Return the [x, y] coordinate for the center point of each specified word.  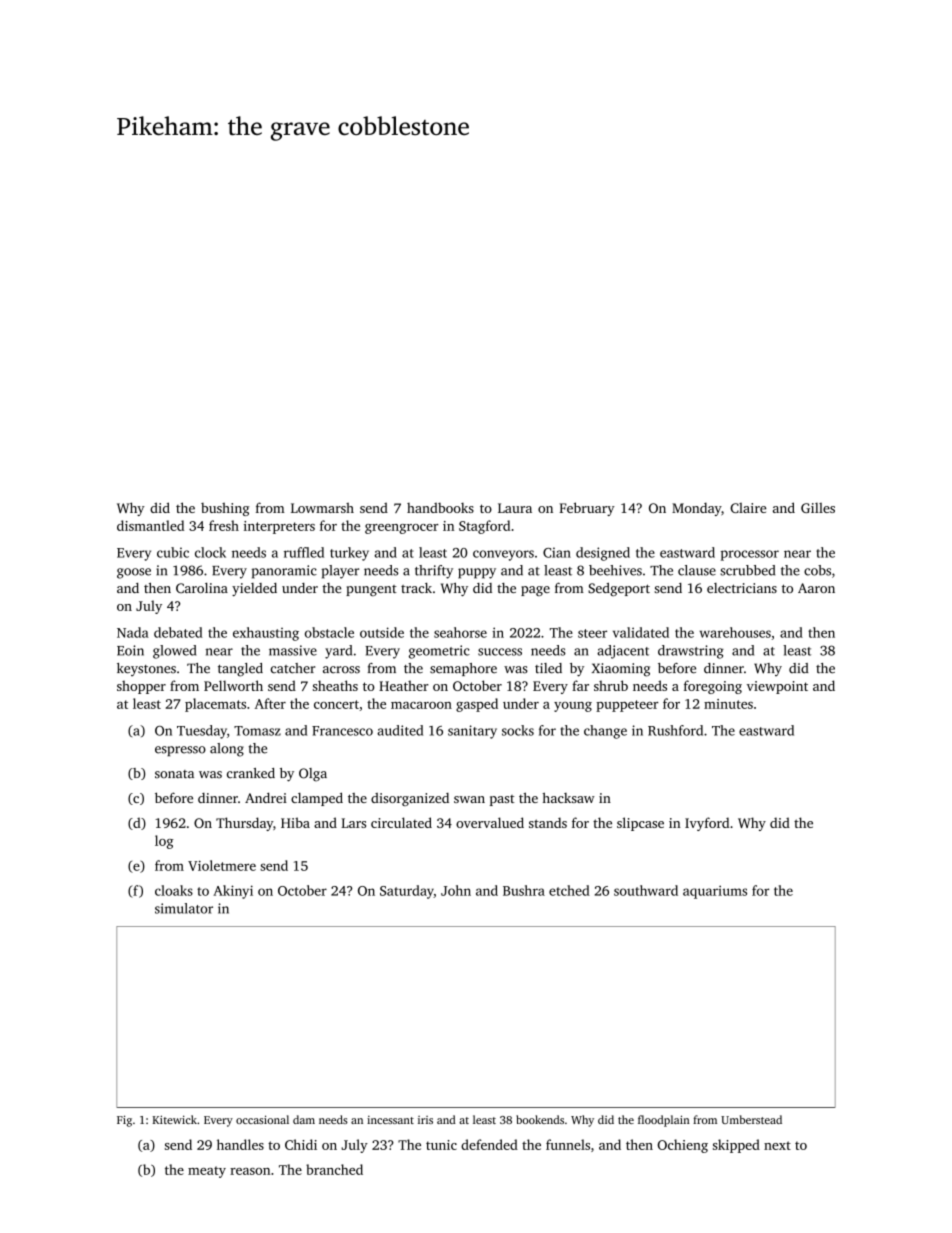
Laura [515, 508]
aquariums [715, 892]
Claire [748, 508]
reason [250, 1171]
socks [518, 730]
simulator [184, 908]
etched [569, 890]
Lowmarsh [322, 508]
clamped [317, 799]
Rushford [675, 730]
